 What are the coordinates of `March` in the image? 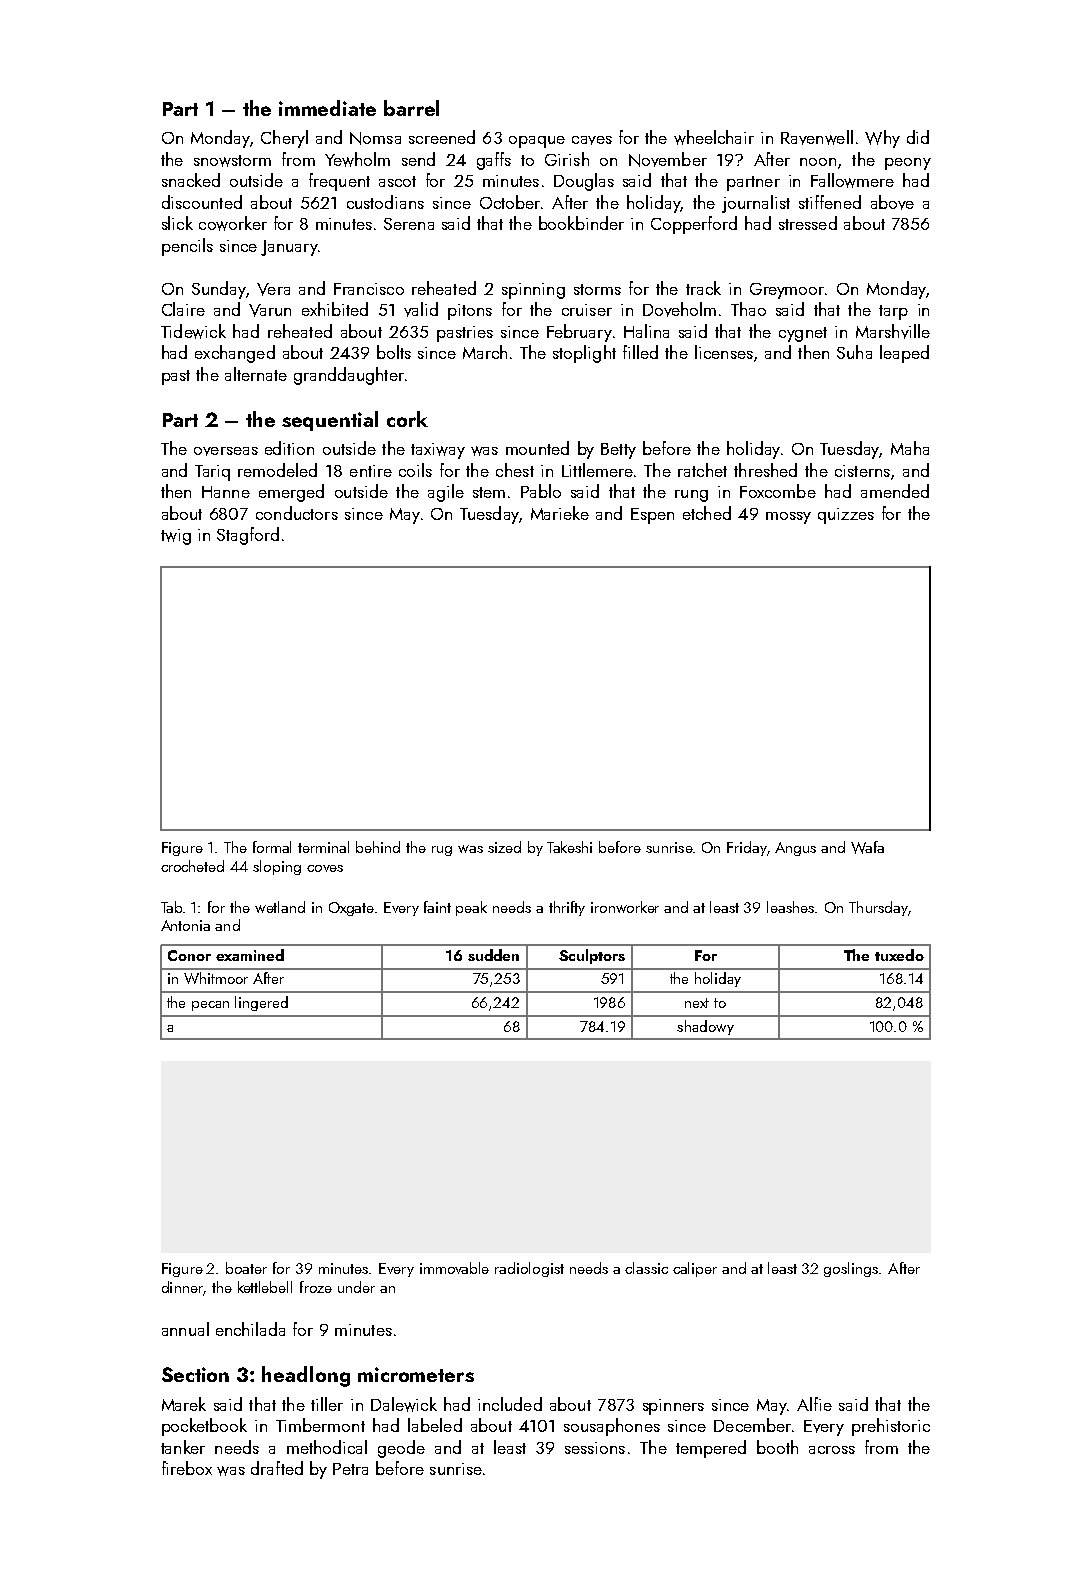 It's located at (485, 352).
